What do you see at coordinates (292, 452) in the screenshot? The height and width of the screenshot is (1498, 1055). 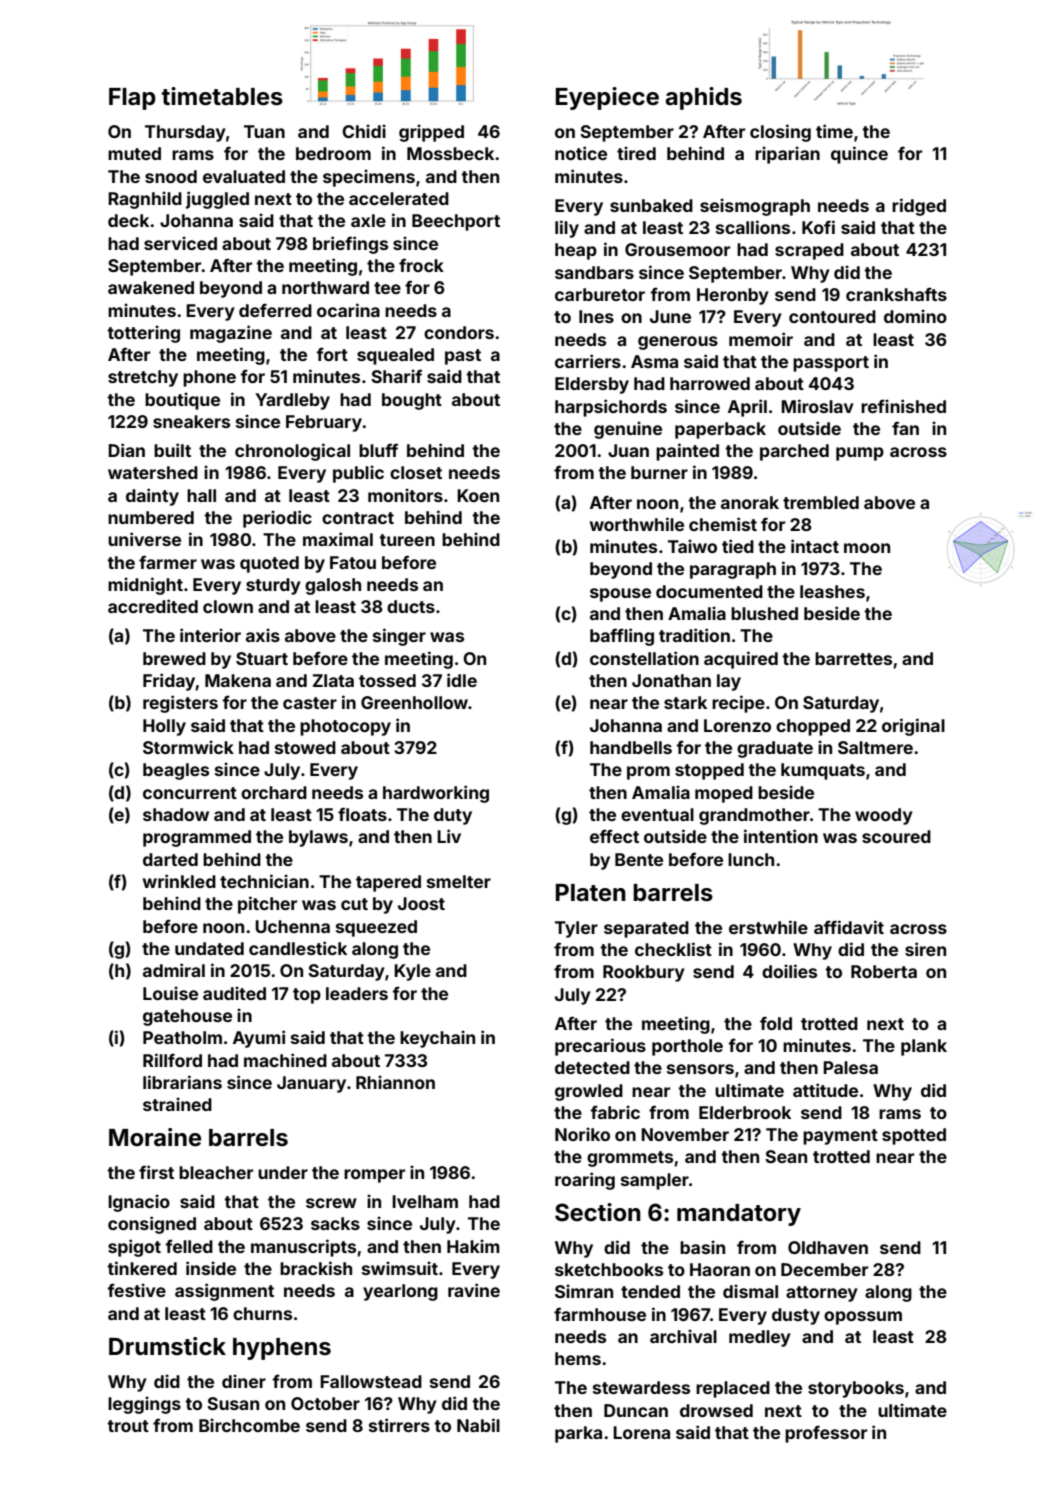 I see `chronological` at bounding box center [292, 452].
